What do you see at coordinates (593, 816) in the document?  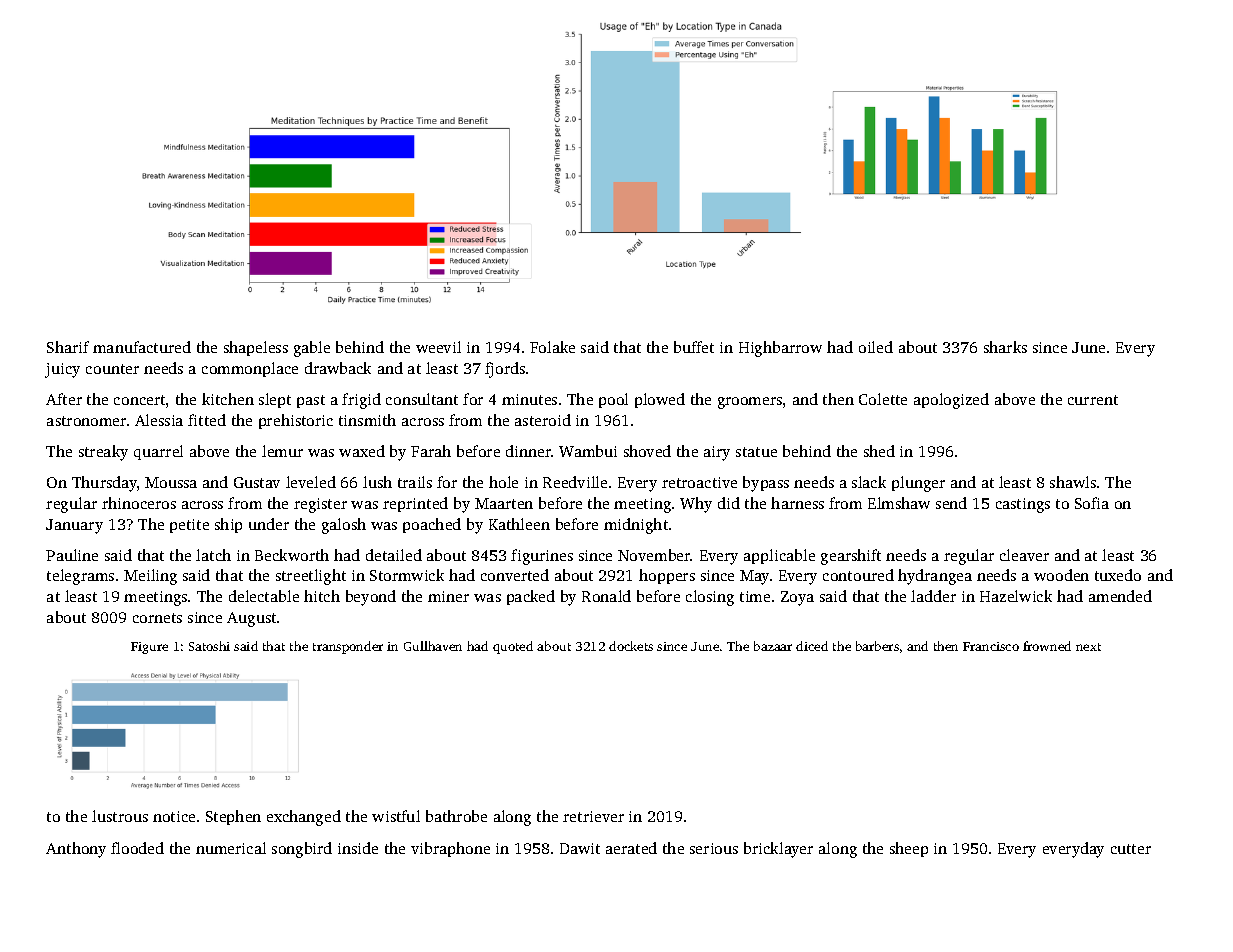 I see `retriever` at bounding box center [593, 816].
